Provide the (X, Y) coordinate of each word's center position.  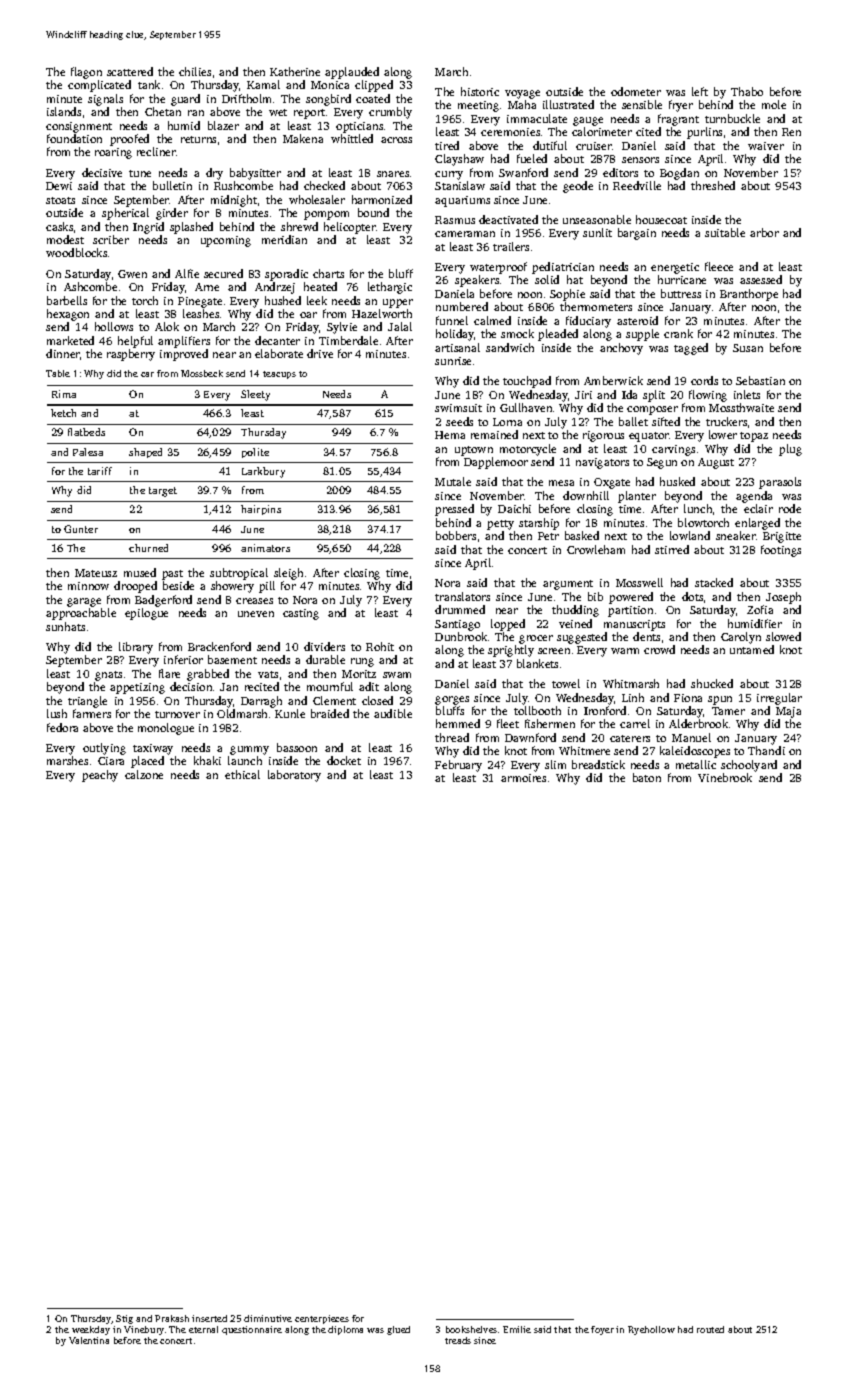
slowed (783, 636)
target (163, 492)
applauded (352, 73)
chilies (195, 71)
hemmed (458, 723)
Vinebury (144, 1330)
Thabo (747, 91)
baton (647, 777)
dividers (324, 646)
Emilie (517, 1329)
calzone (144, 774)
